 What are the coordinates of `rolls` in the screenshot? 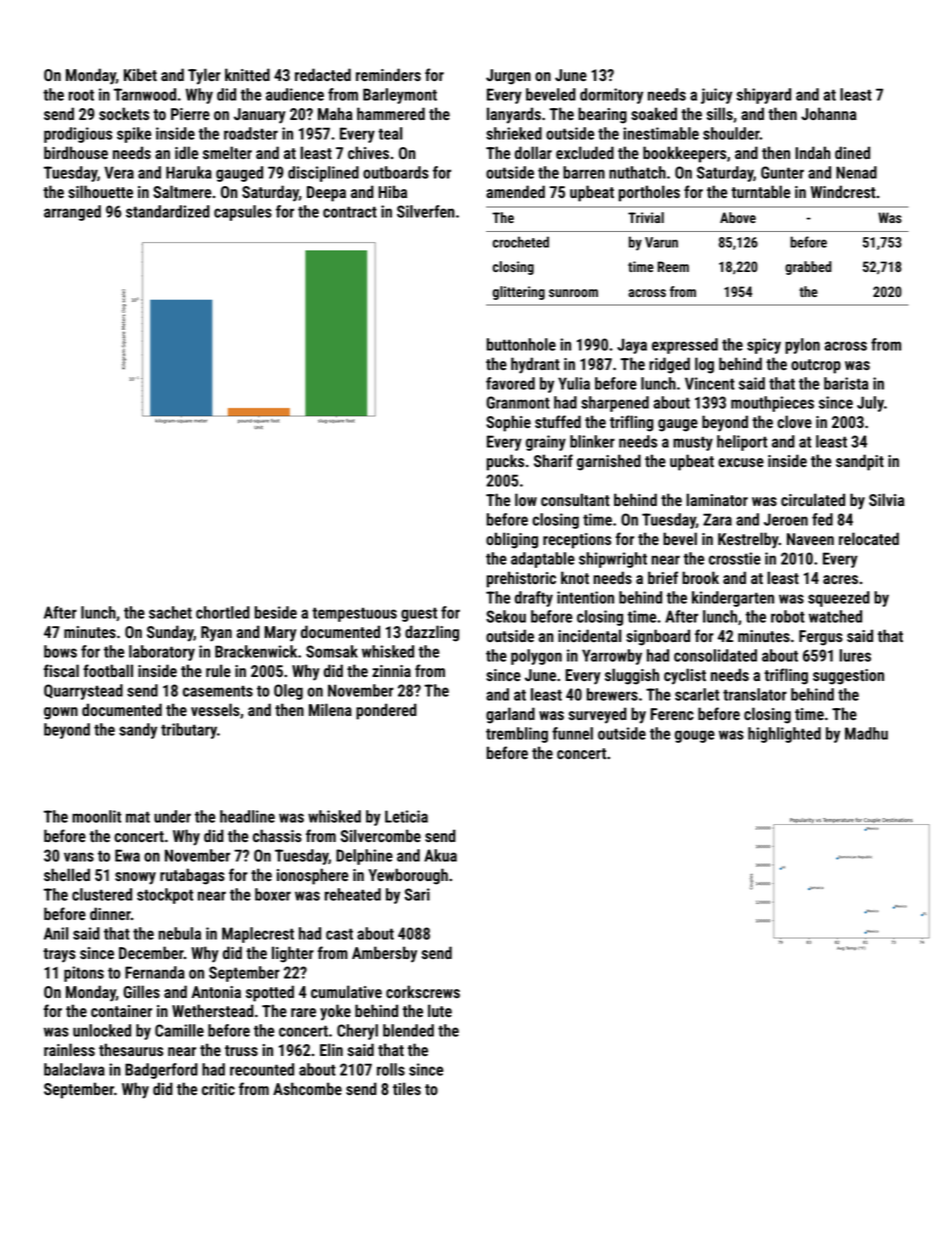 It's located at (391, 1069).
